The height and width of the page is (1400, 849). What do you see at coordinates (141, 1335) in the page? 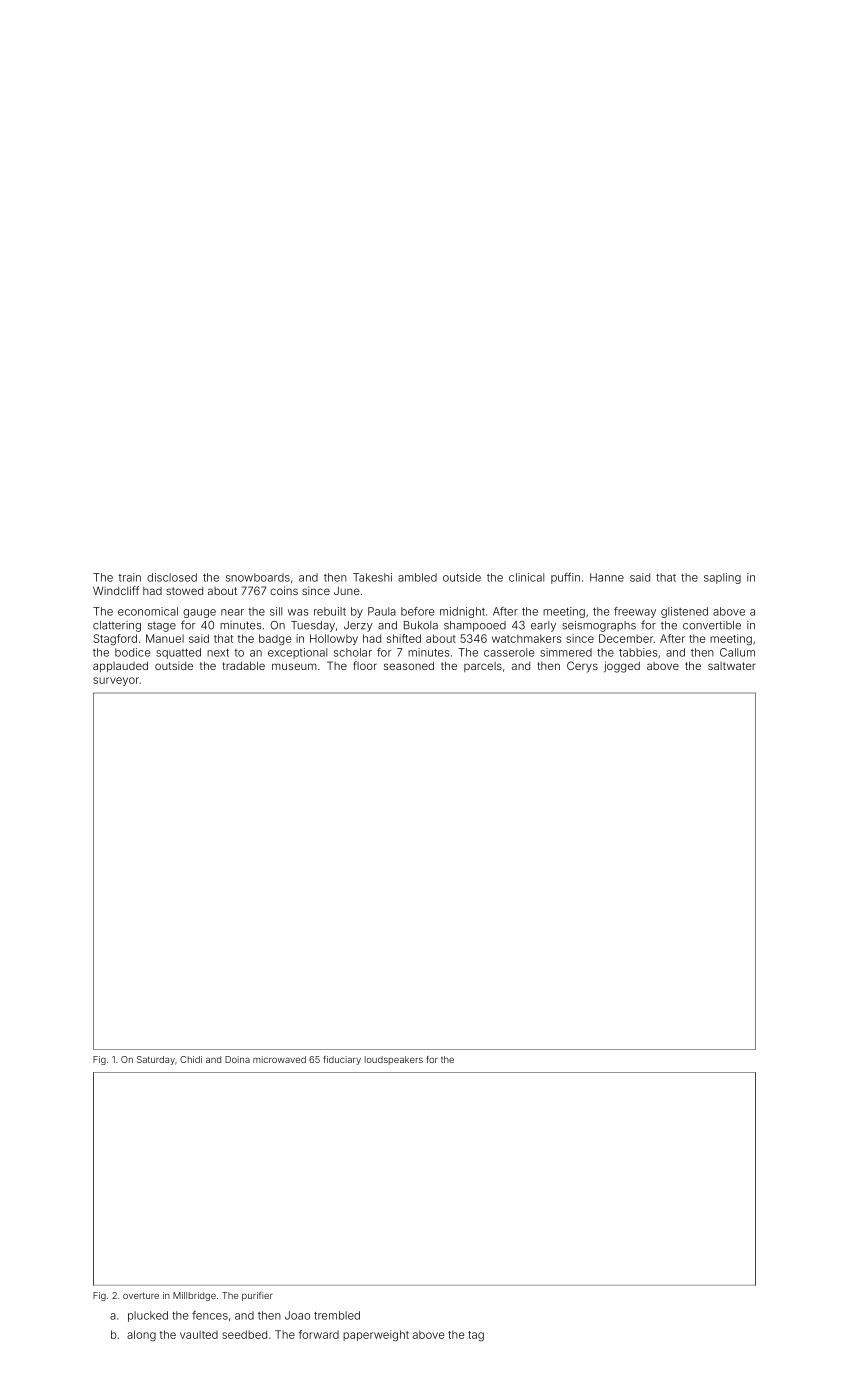
I see `along` at bounding box center [141, 1335].
